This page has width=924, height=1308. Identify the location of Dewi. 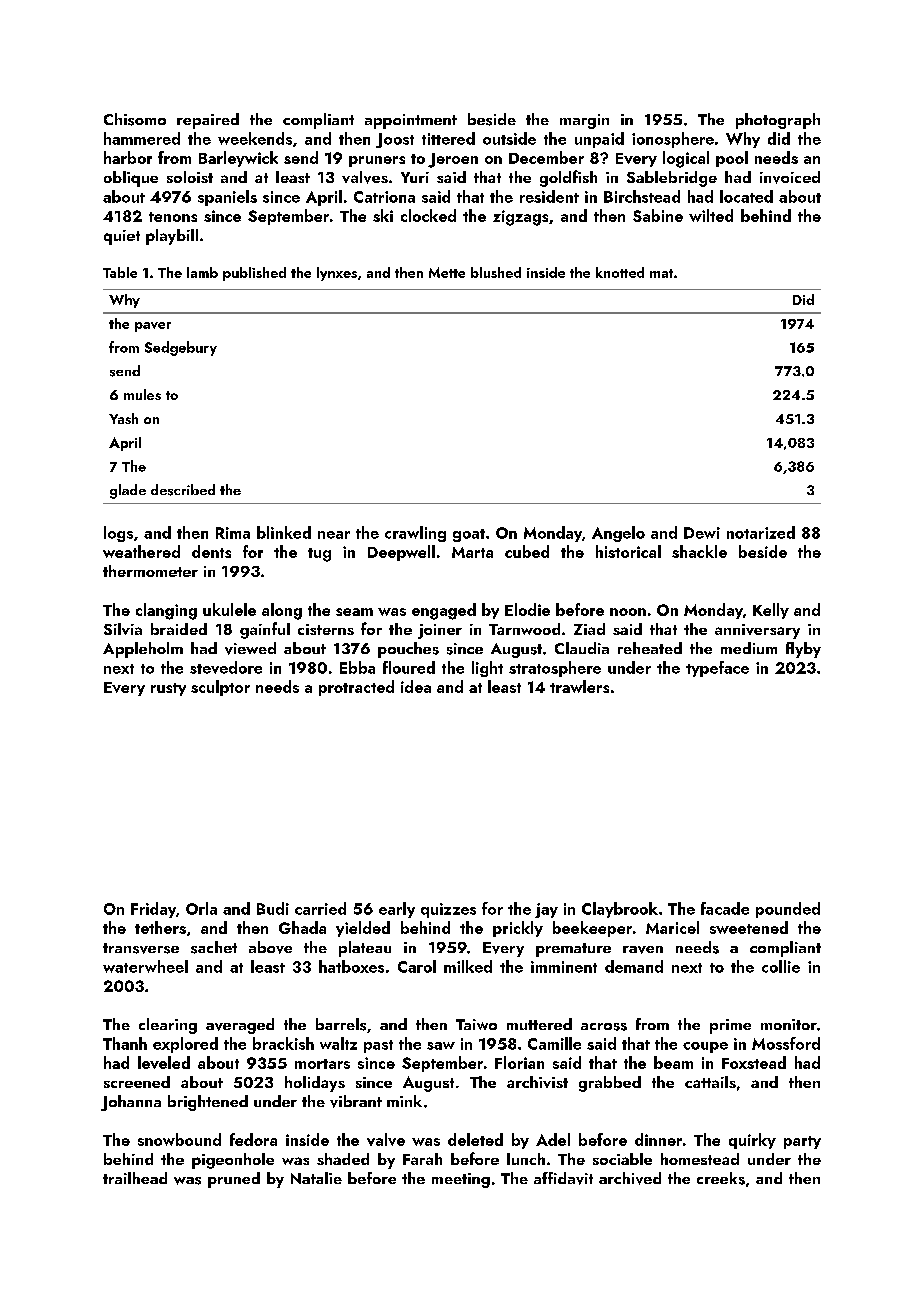
(702, 533).
